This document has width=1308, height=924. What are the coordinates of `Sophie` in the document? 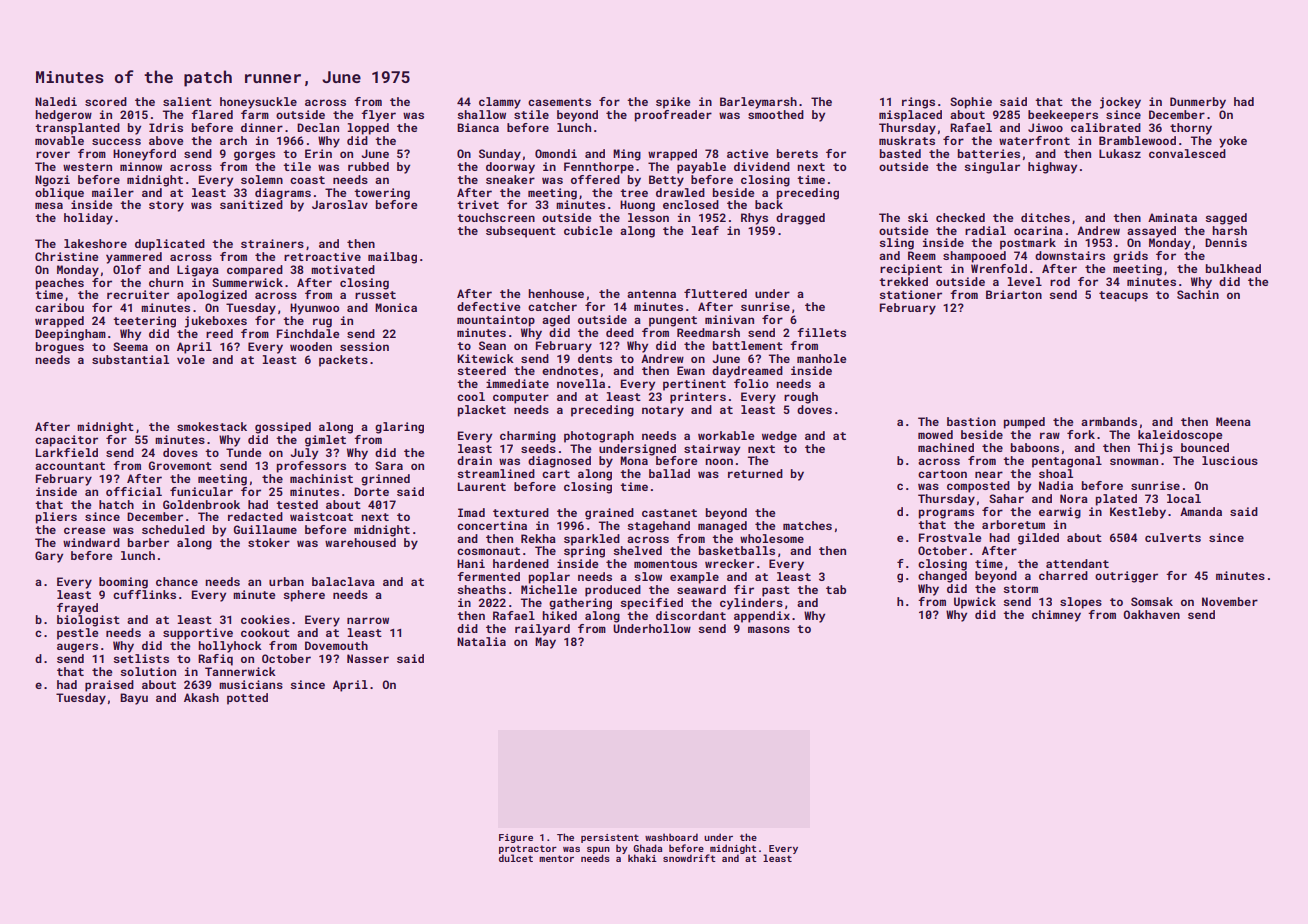 It's located at (971, 103).
